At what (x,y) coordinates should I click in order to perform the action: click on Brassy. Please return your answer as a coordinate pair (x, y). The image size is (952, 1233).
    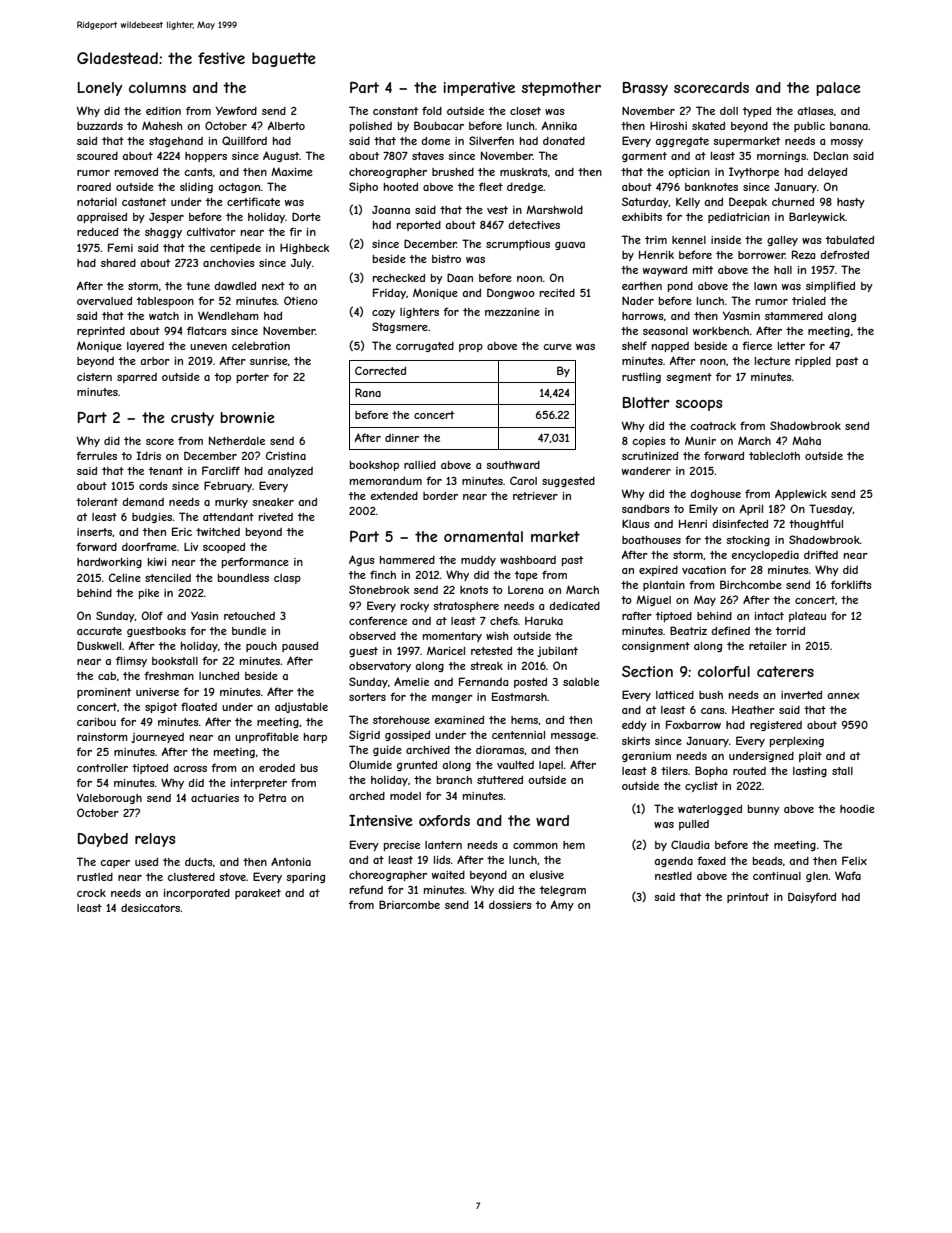
    Looking at the image, I should click on (645, 89).
